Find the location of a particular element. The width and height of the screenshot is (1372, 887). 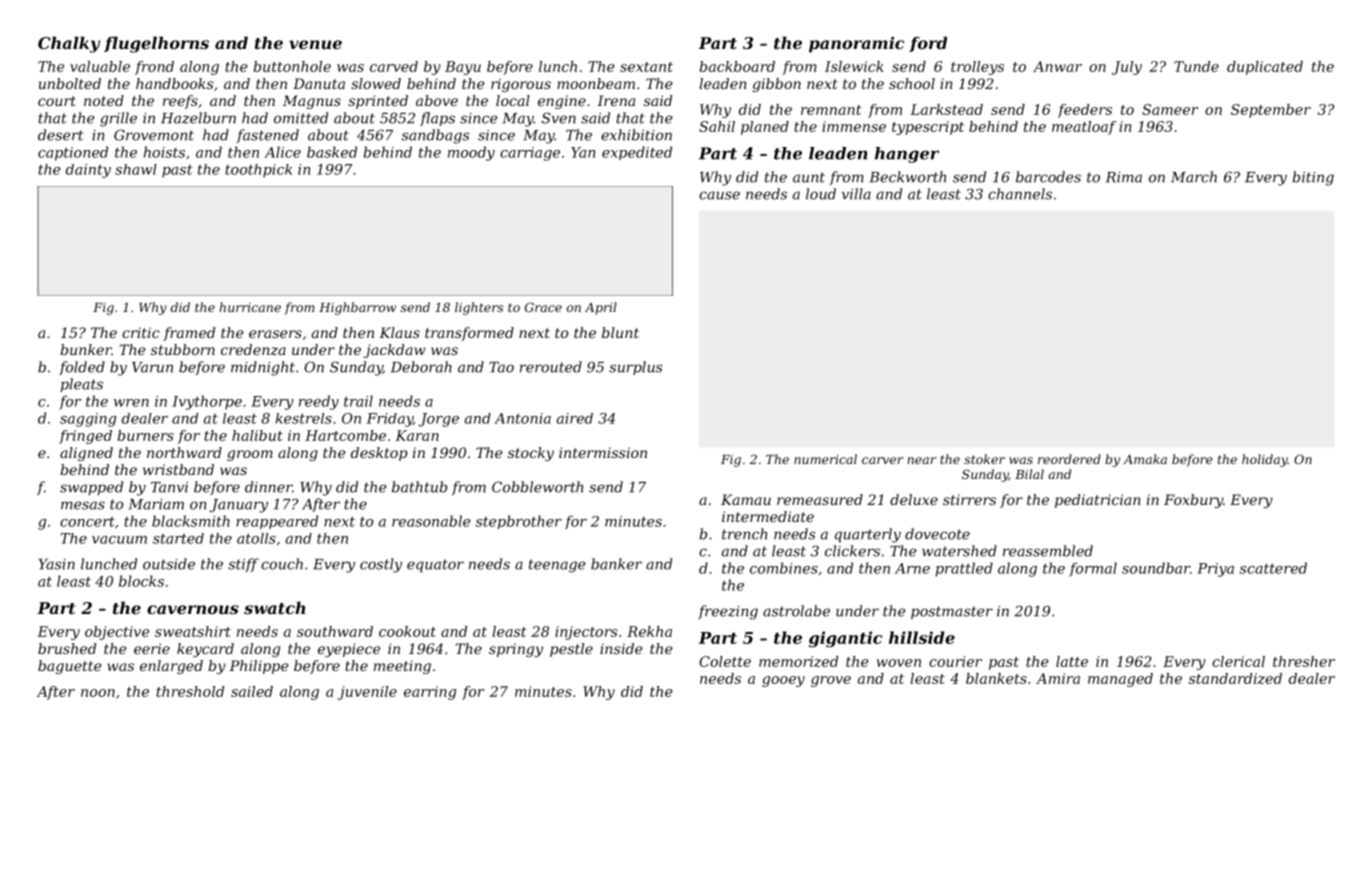

Rekha is located at coordinates (649, 631).
